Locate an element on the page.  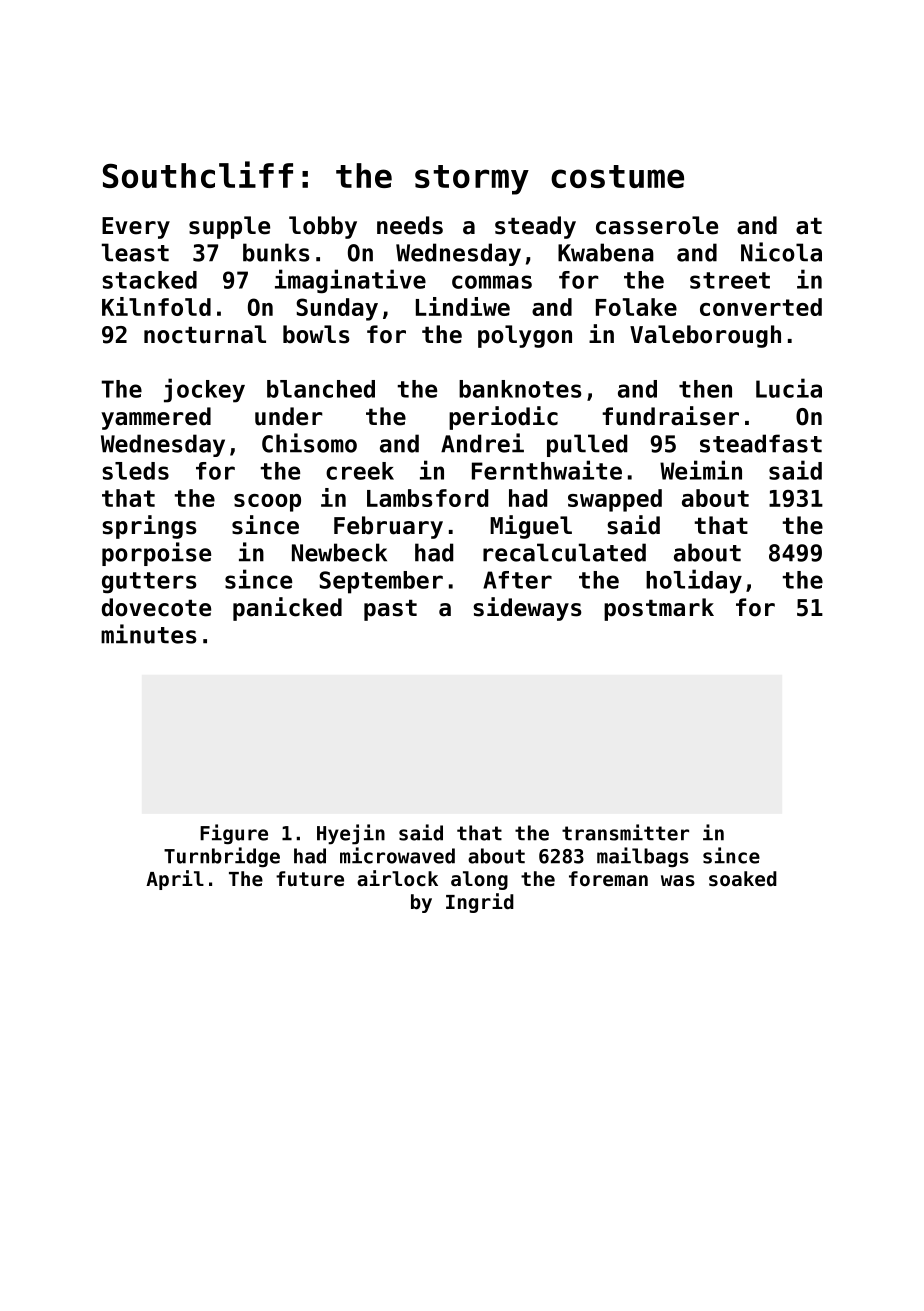
Hyejin is located at coordinates (351, 834).
